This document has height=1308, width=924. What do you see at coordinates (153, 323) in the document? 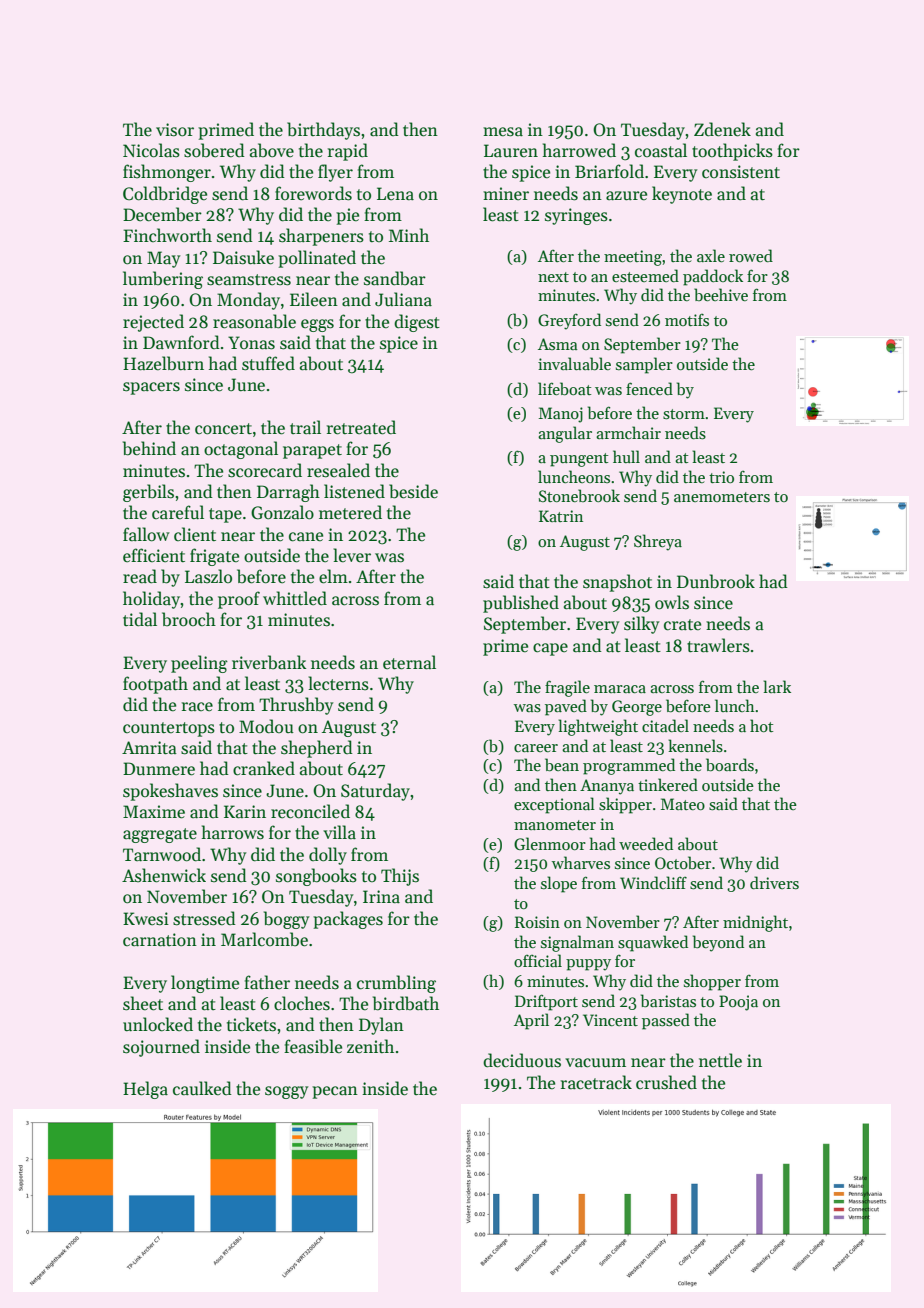
I see `rejected` at bounding box center [153, 323].
